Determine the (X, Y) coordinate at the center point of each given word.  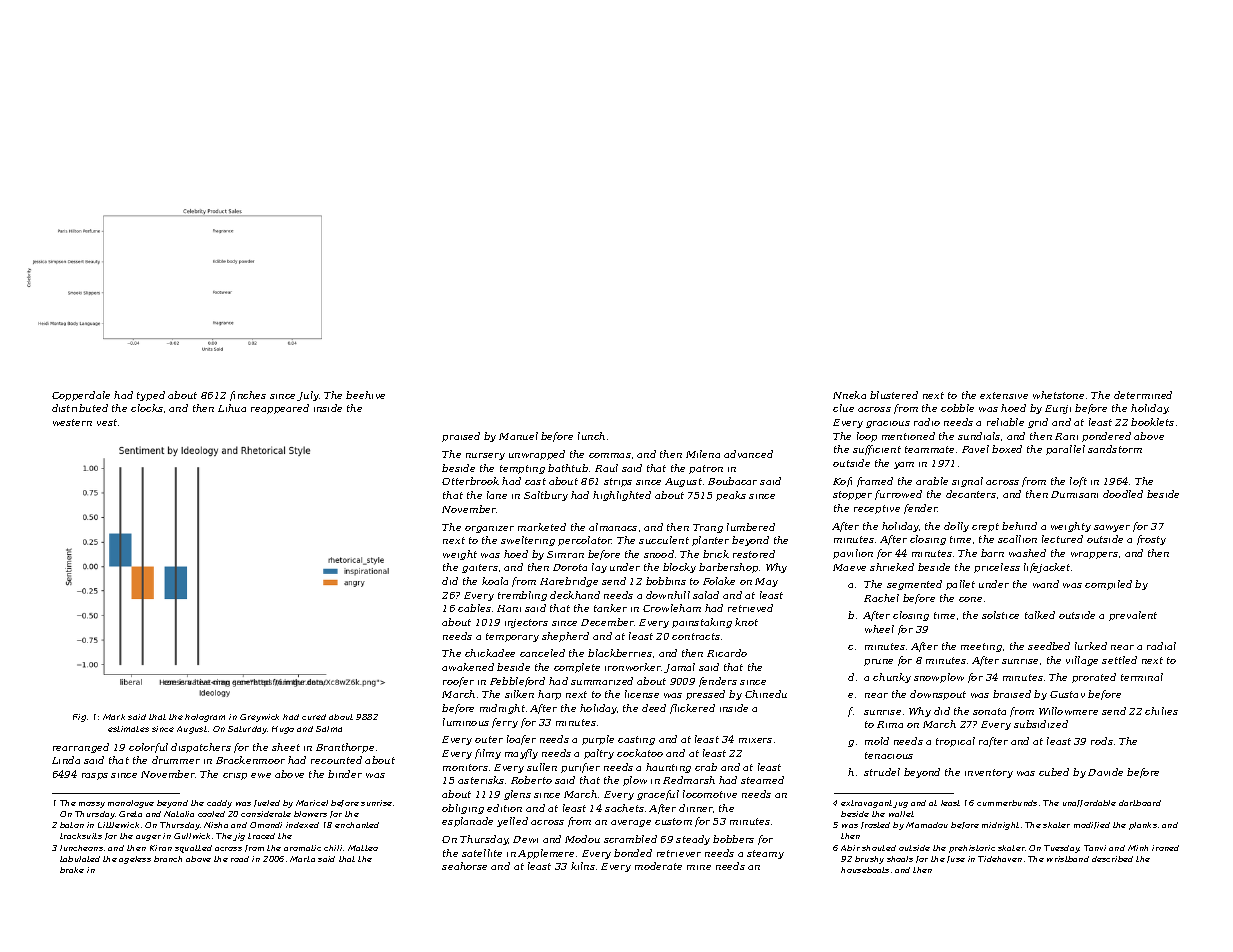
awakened (468, 667)
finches (248, 396)
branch (168, 859)
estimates (128, 729)
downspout (938, 695)
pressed (705, 695)
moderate (658, 866)
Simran (565, 554)
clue (843, 408)
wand (1046, 584)
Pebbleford (517, 682)
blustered (894, 395)
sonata (989, 711)
